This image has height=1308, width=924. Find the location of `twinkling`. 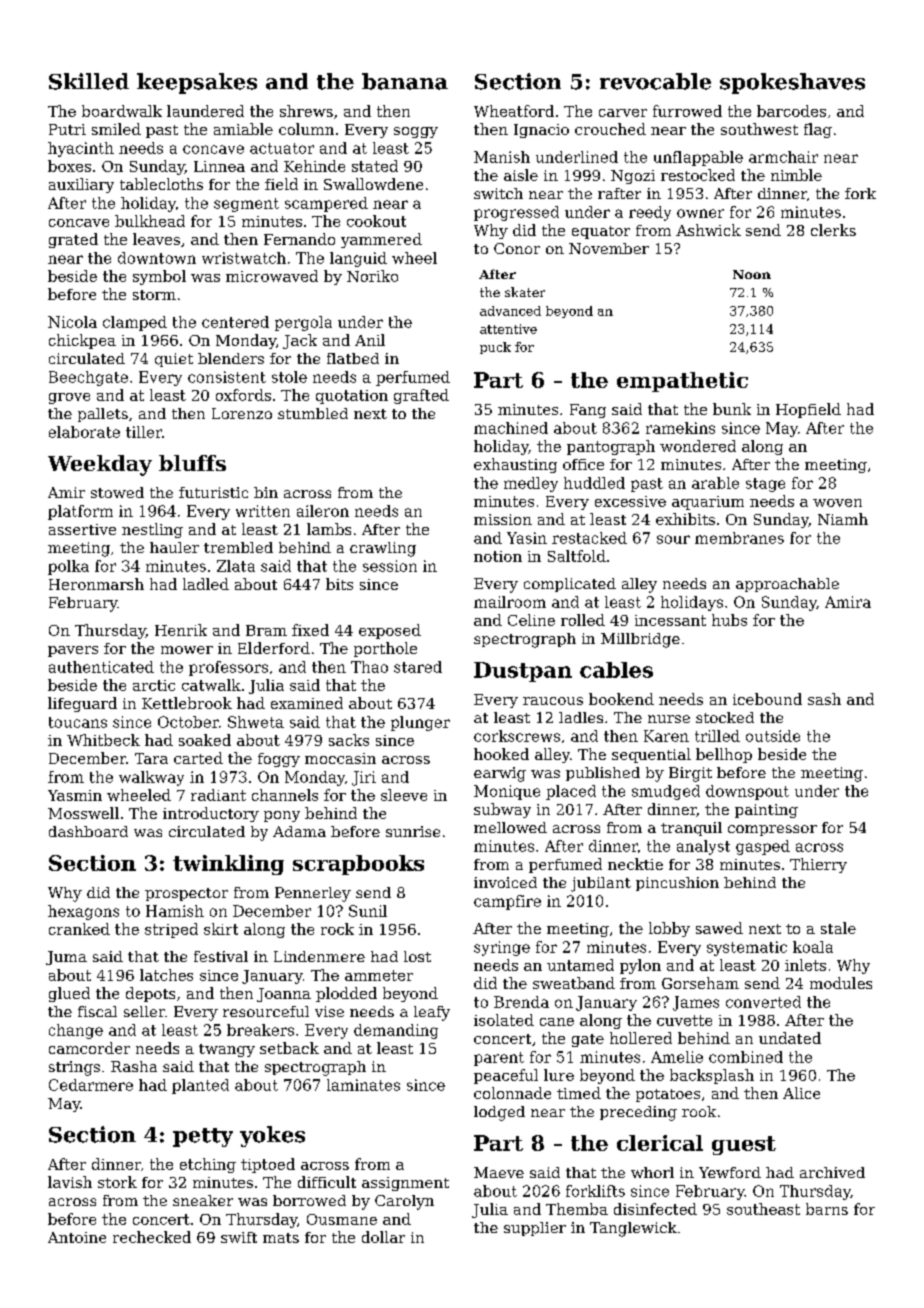

twinkling is located at coordinates (228, 865).
